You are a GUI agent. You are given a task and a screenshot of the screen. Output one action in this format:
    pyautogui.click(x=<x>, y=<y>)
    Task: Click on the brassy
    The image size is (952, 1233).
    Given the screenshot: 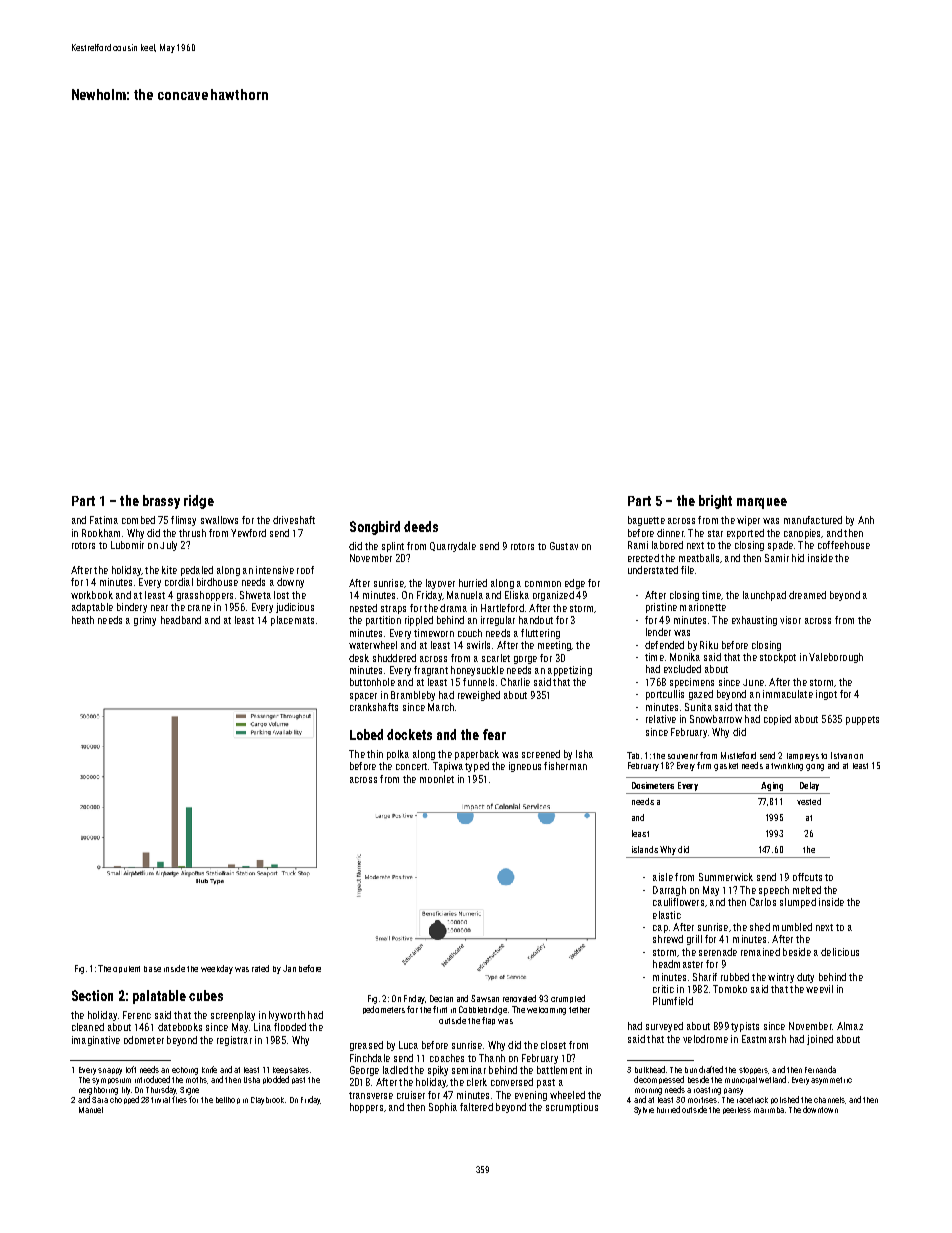 What is the action you would take?
    pyautogui.click(x=161, y=502)
